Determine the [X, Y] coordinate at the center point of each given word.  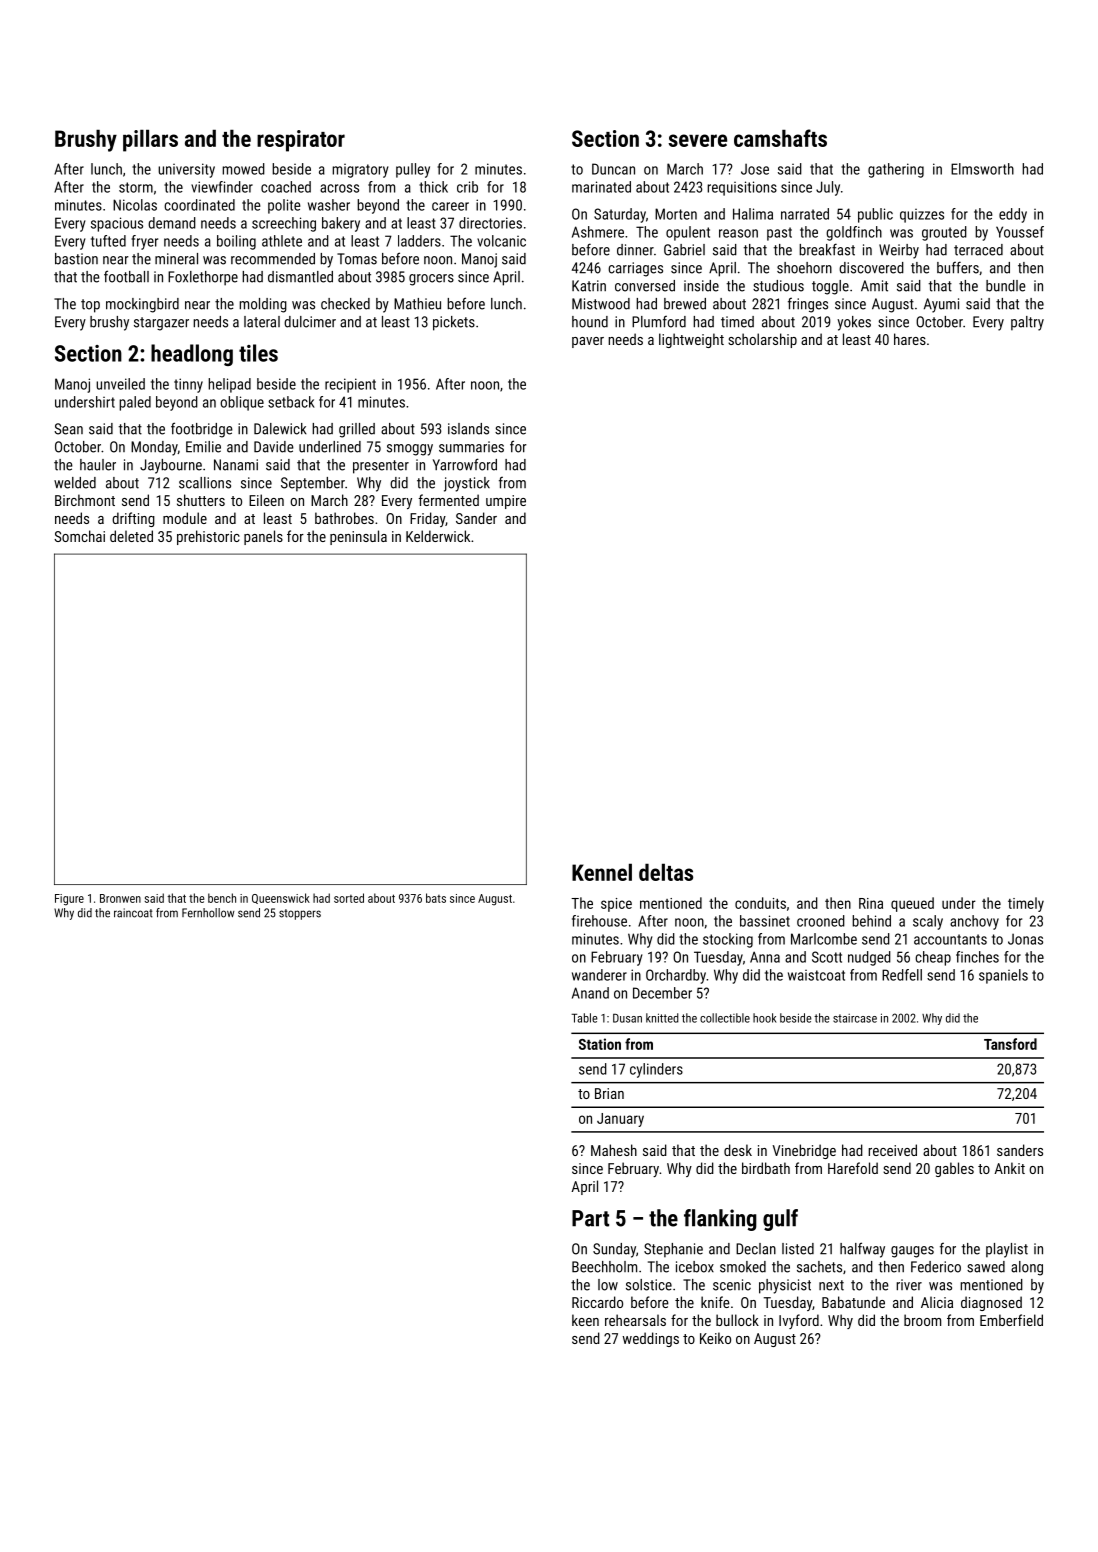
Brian [609, 1093]
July [828, 188]
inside [701, 286]
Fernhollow [208, 913]
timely [1026, 904]
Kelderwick [438, 536]
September [313, 484]
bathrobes [344, 518]
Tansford [1010, 1044]
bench [222, 898]
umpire [506, 502]
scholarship [762, 340]
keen [585, 1320]
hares [910, 339]
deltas [666, 872]
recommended [273, 259]
